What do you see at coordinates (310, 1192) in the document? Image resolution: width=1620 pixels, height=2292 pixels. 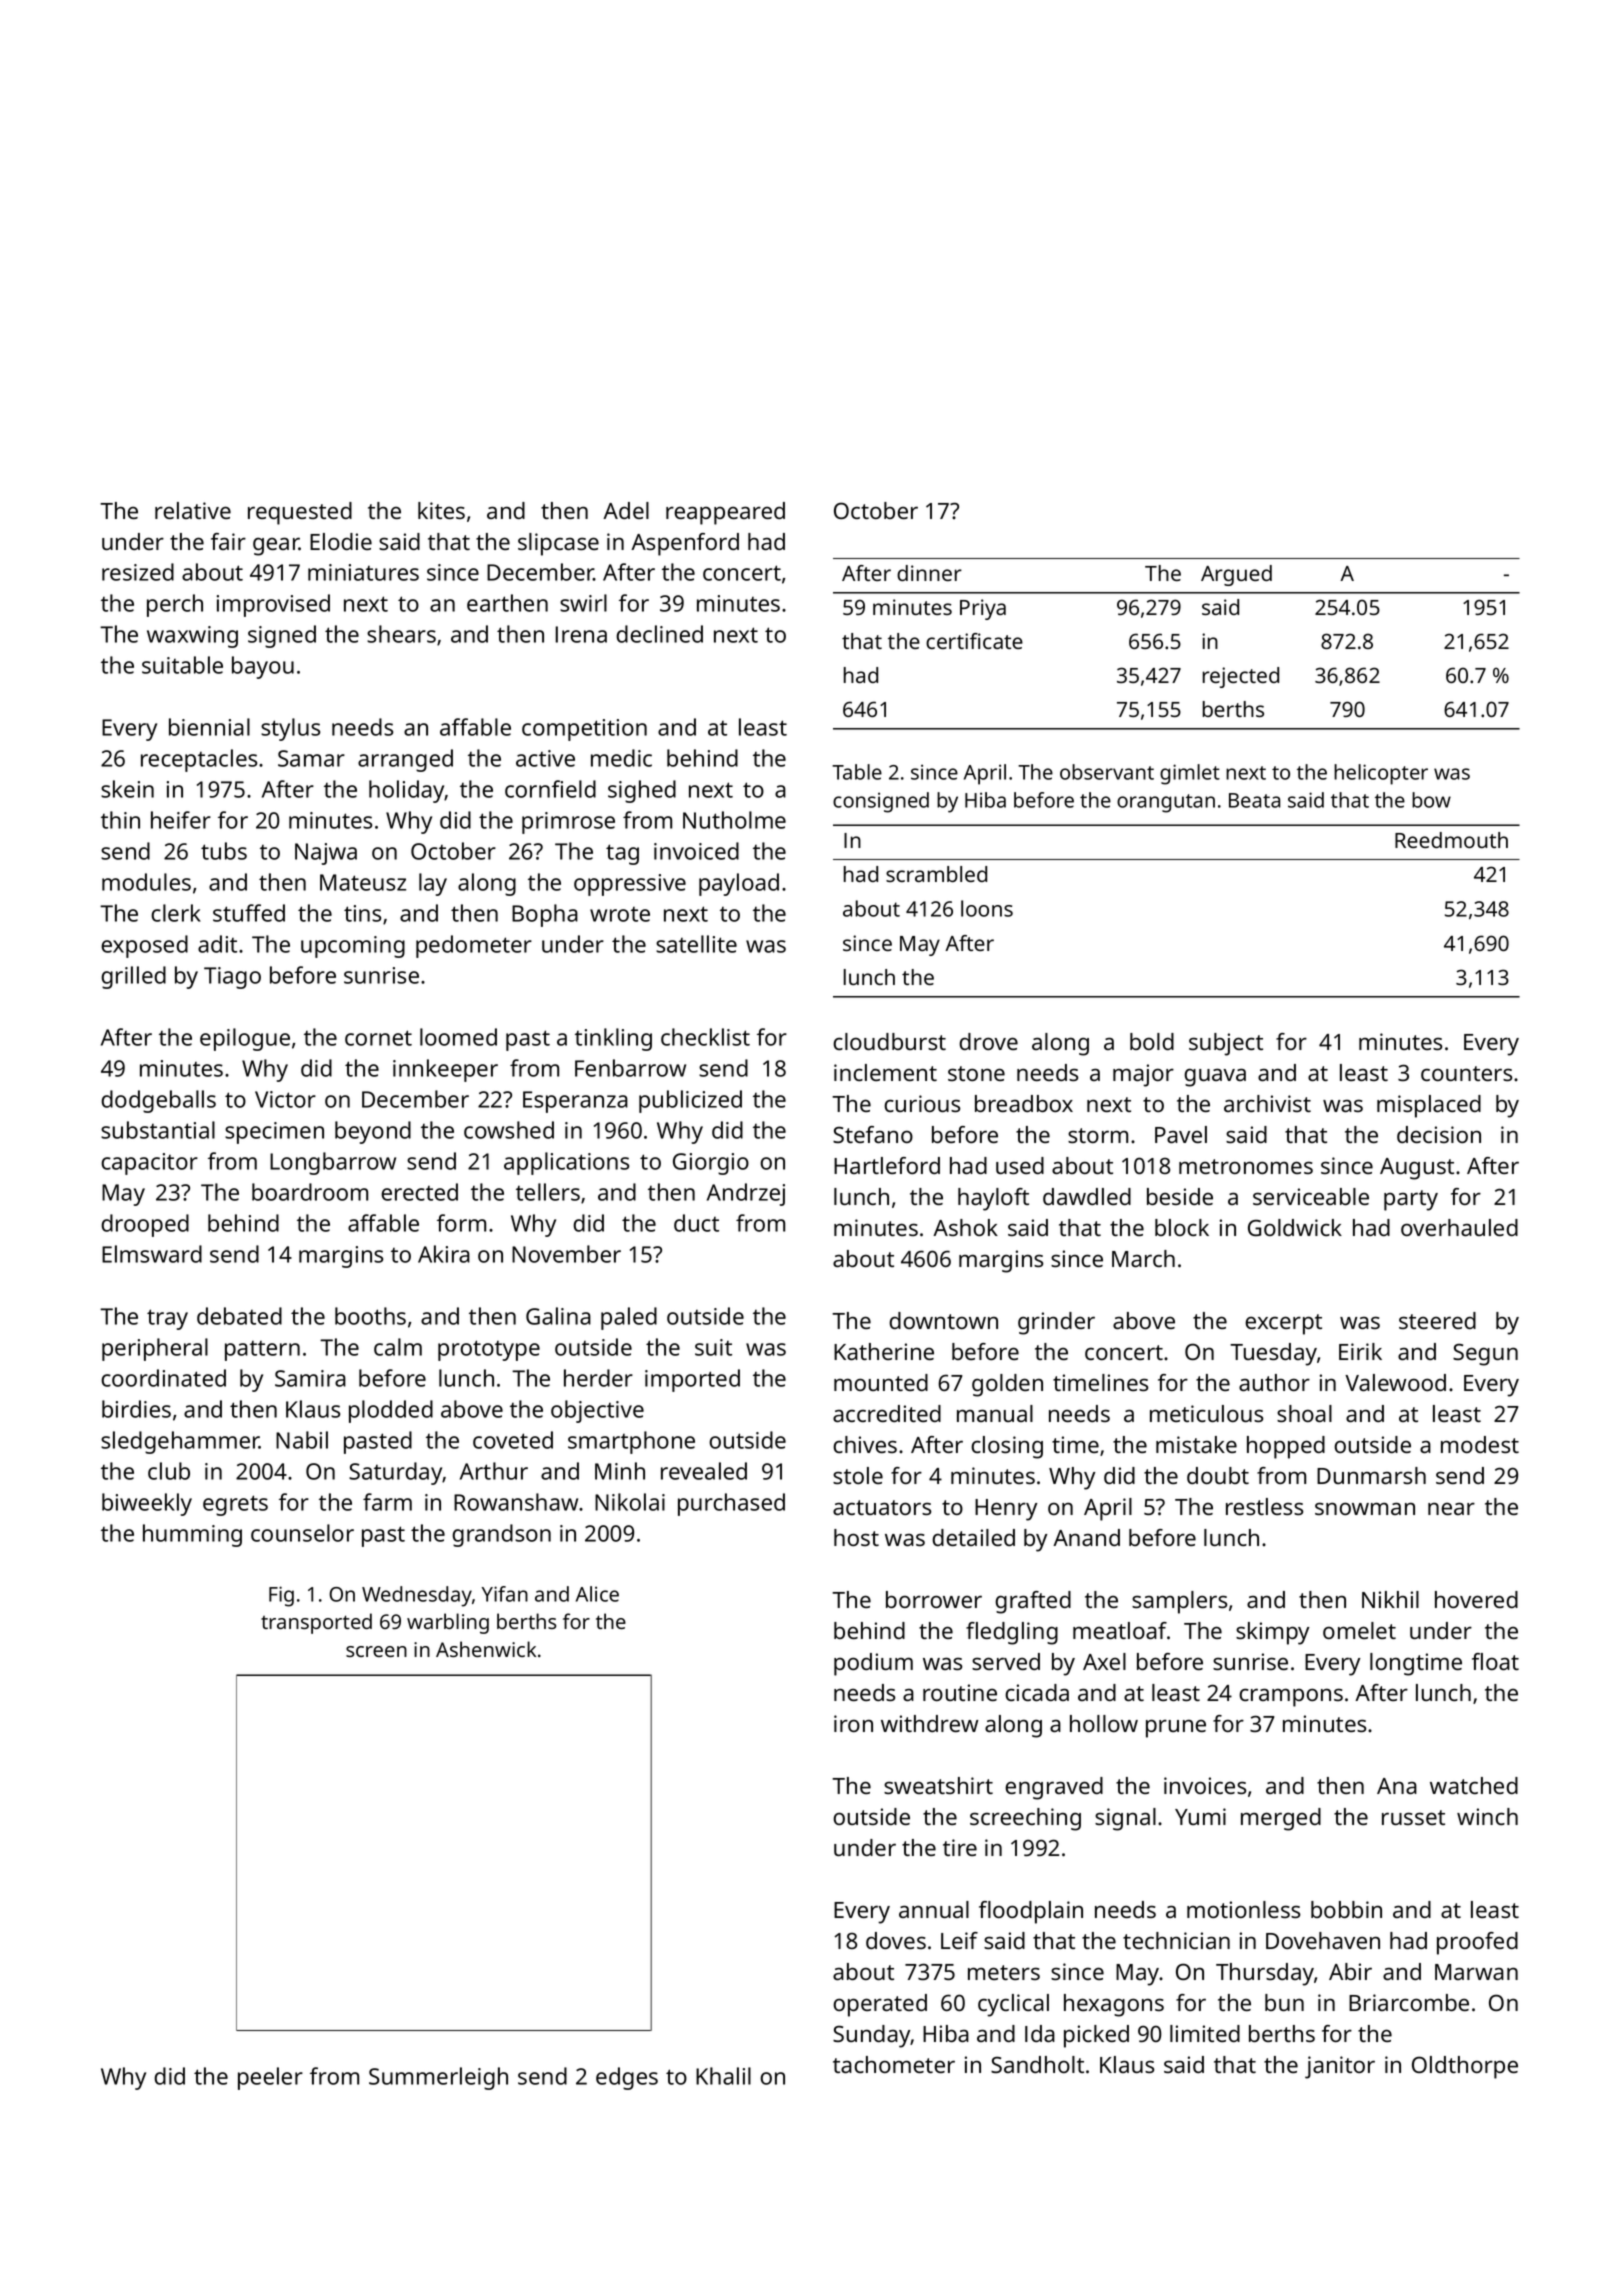 I see `boardroom` at bounding box center [310, 1192].
